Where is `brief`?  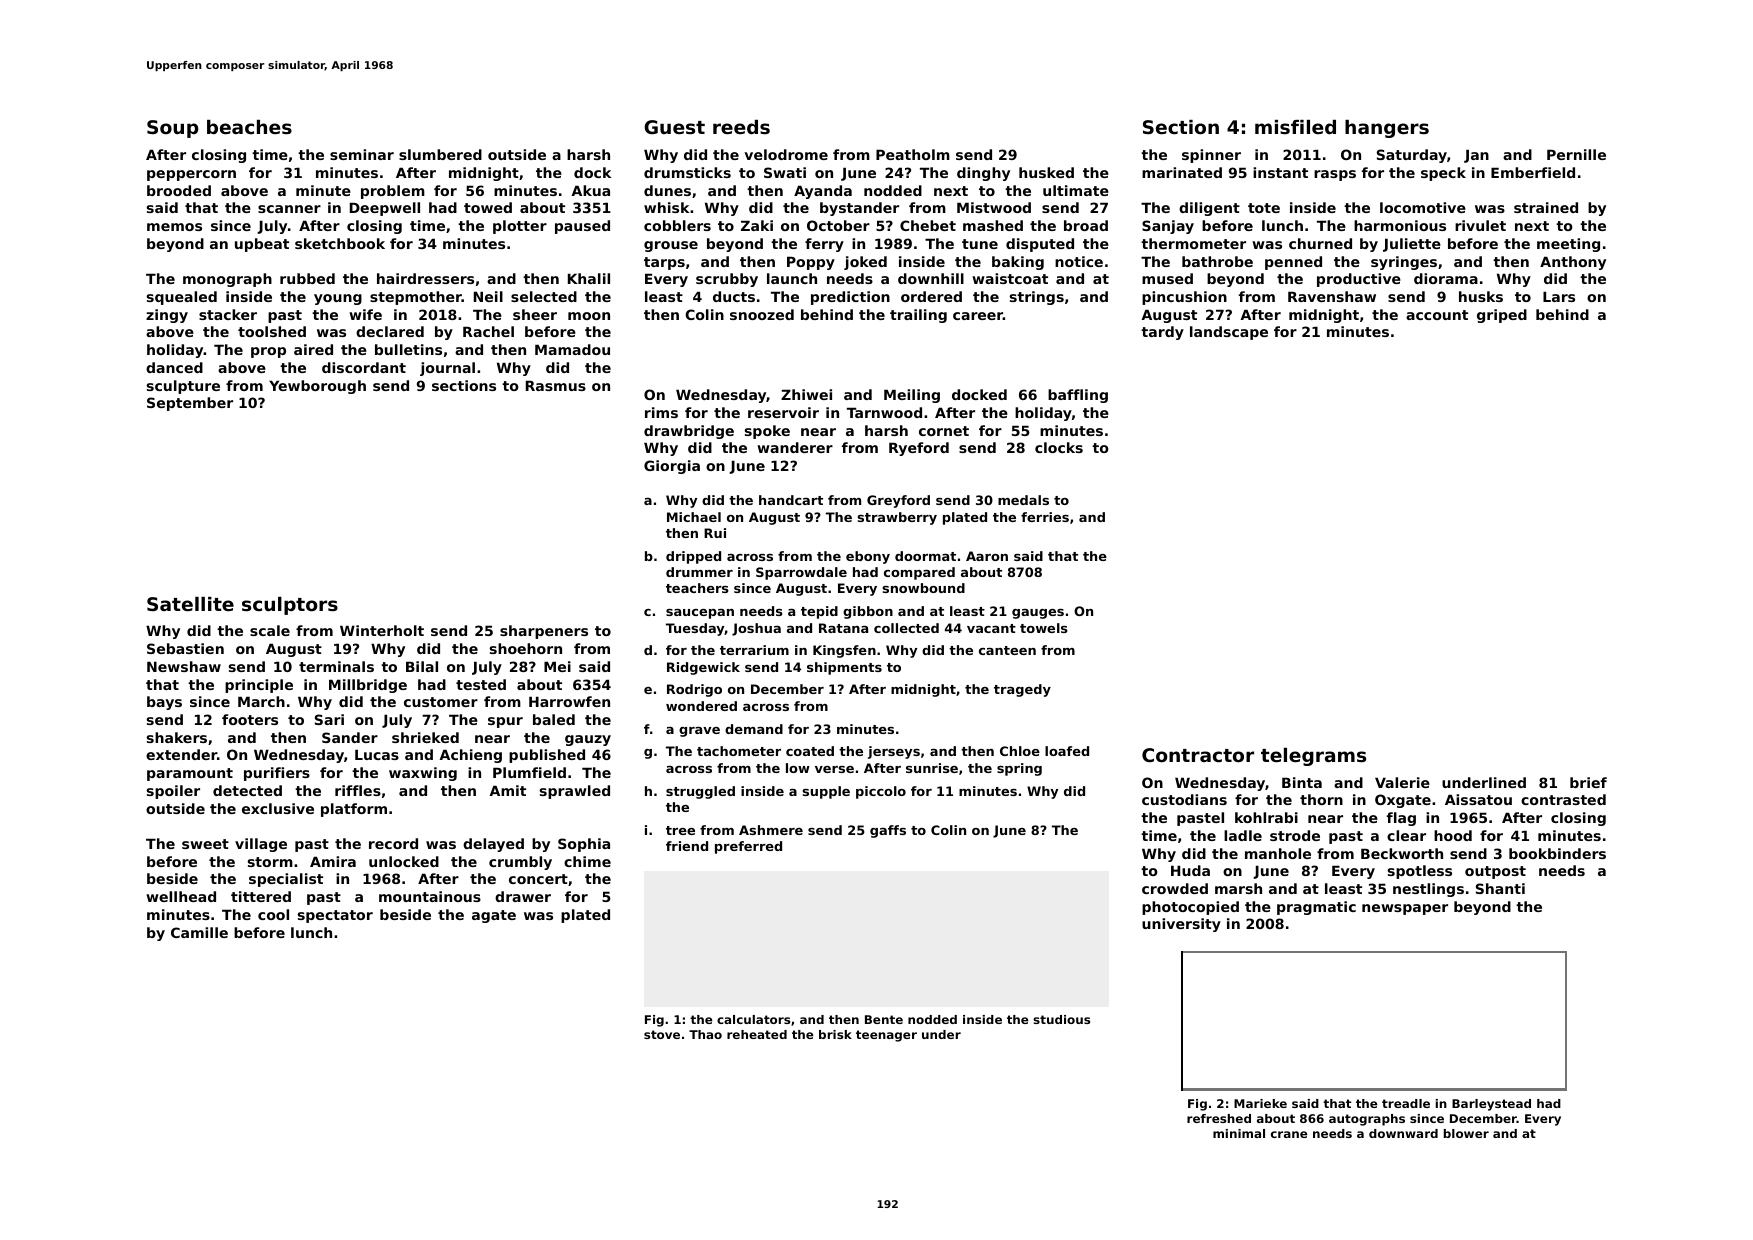
brief is located at coordinates (1588, 782).
